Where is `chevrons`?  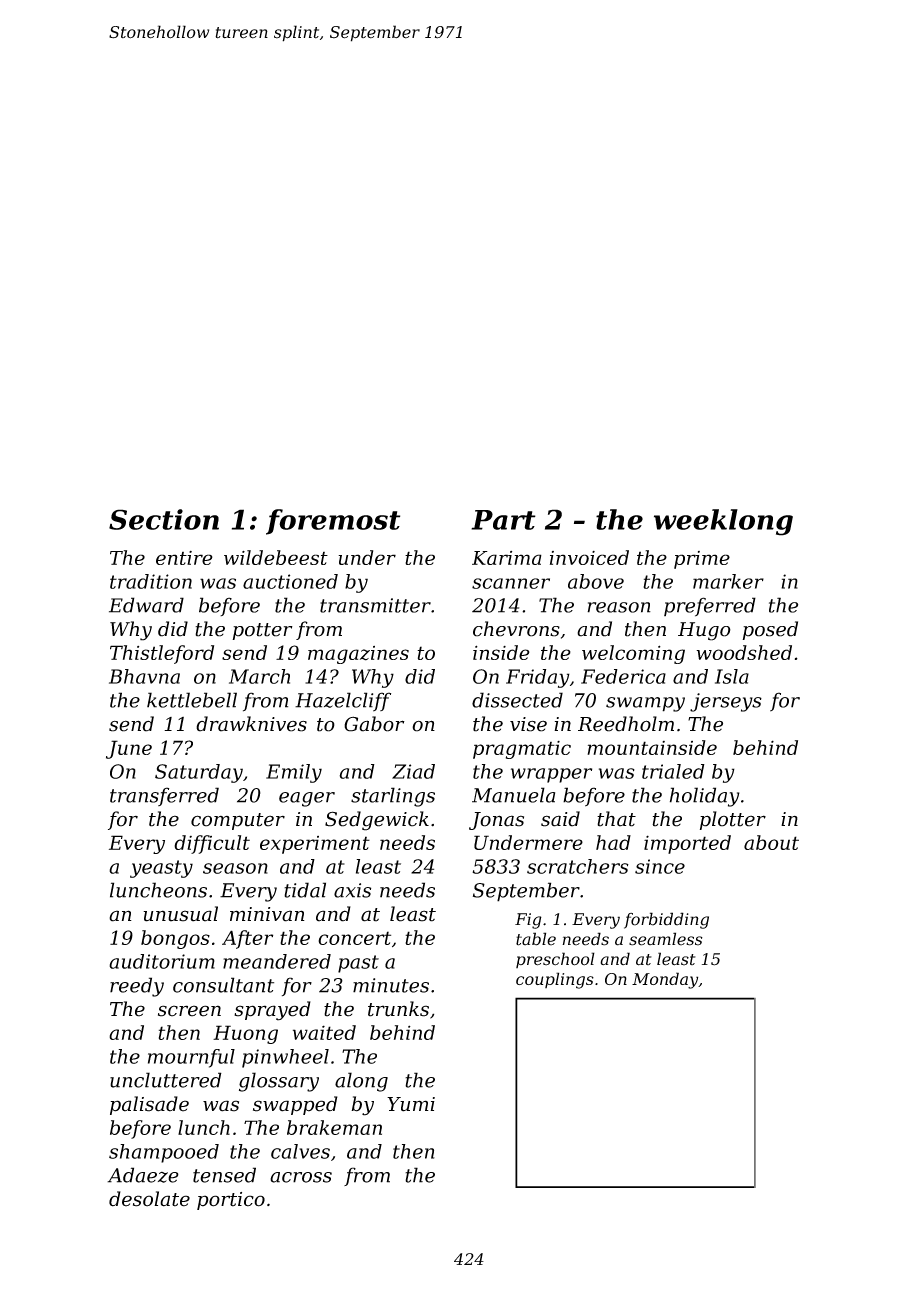
chevrons is located at coordinates (516, 629).
